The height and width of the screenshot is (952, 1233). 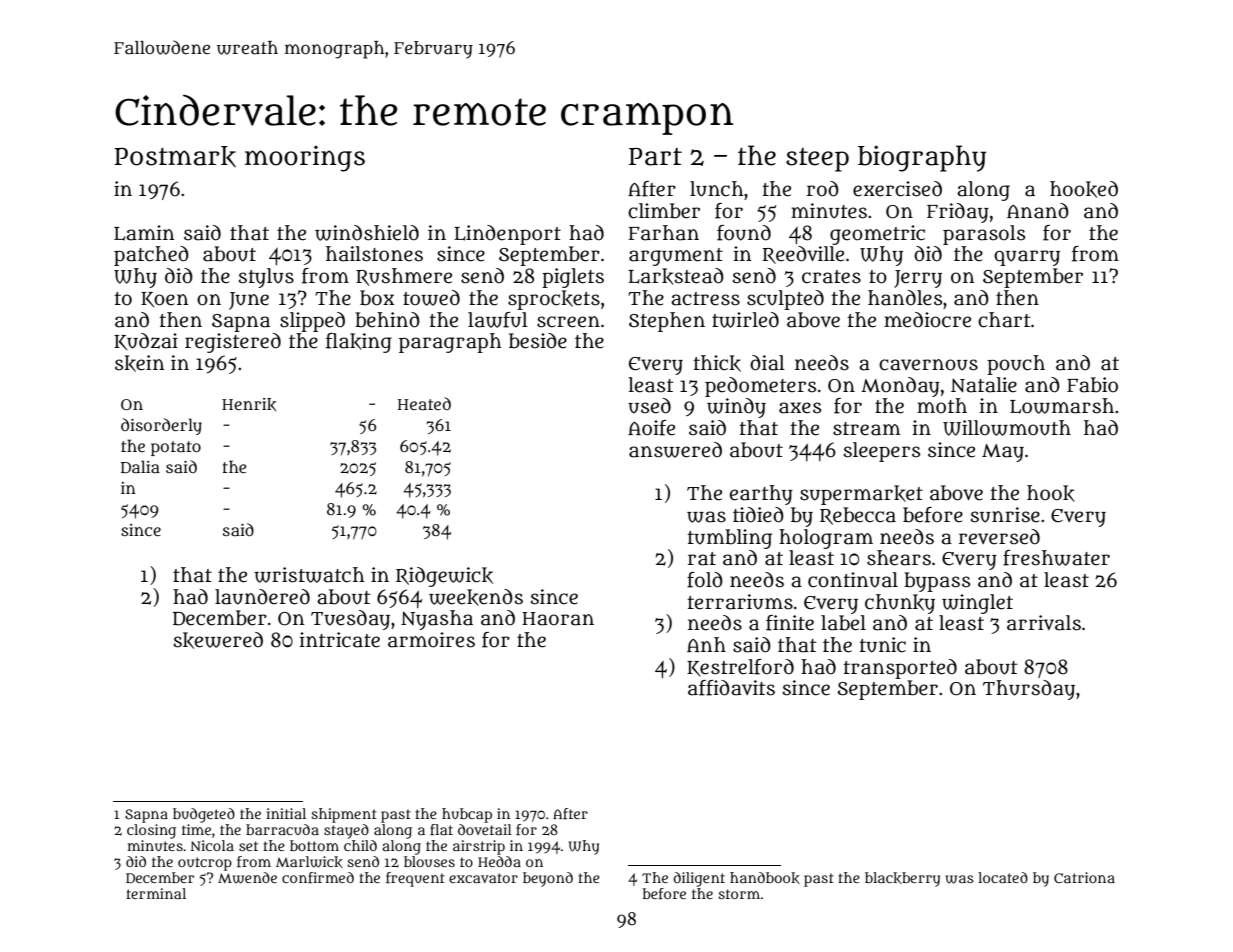 I want to click on tumbling, so click(x=729, y=539).
